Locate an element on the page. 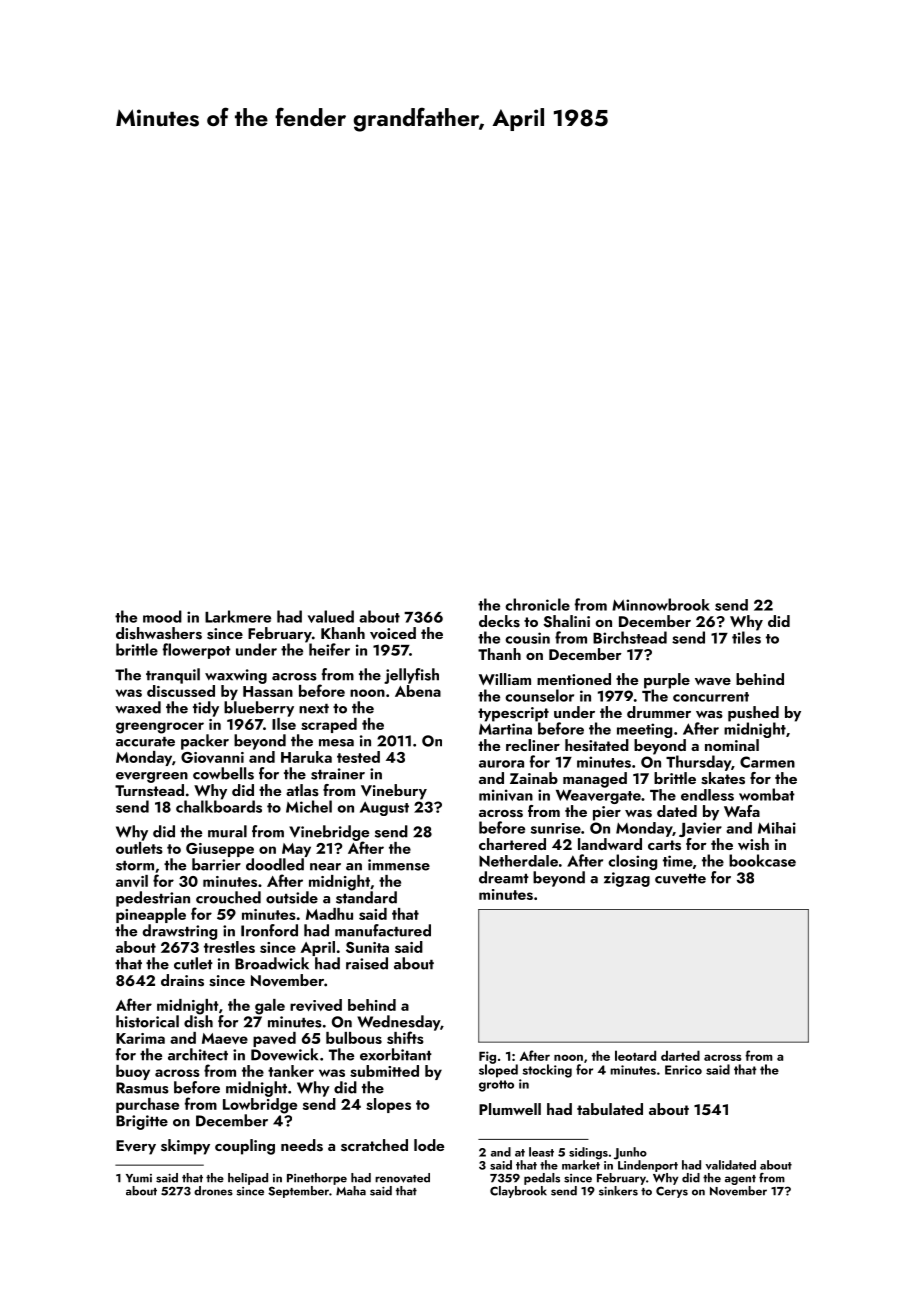 The image size is (924, 1314). tiles is located at coordinates (746, 637).
